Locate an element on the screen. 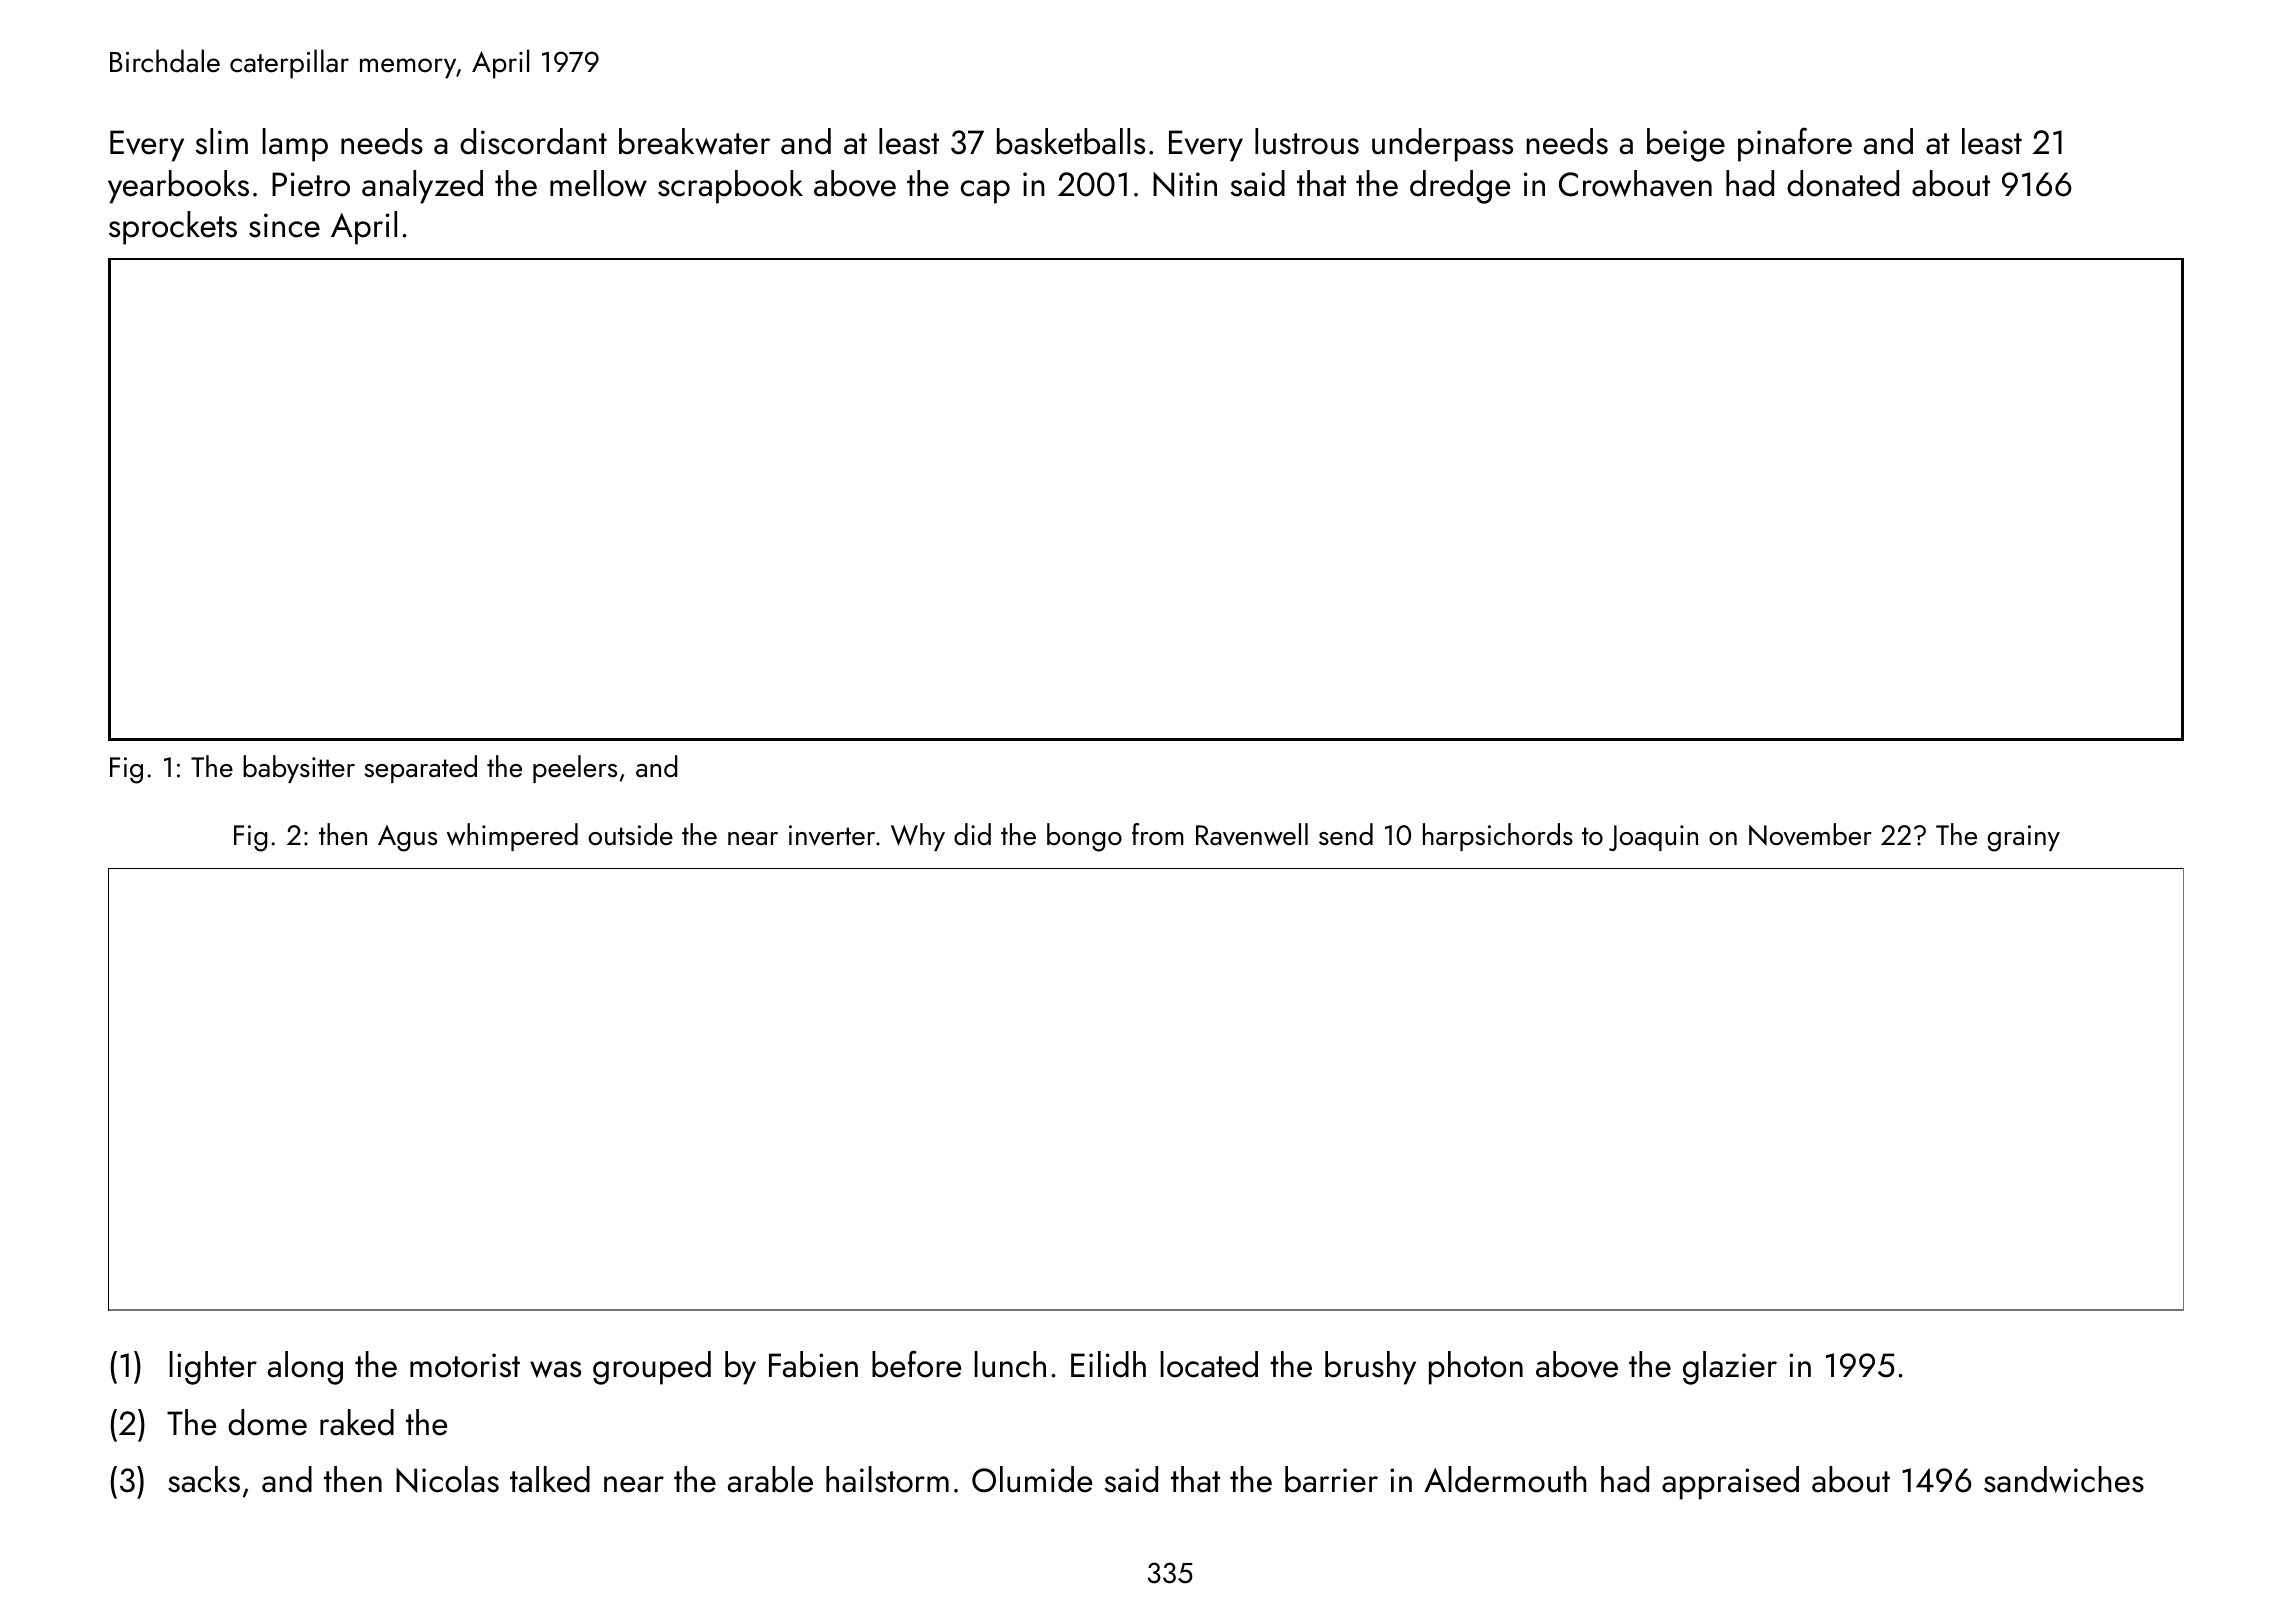 The image size is (2292, 1620). Crowhaven is located at coordinates (1635, 183).
